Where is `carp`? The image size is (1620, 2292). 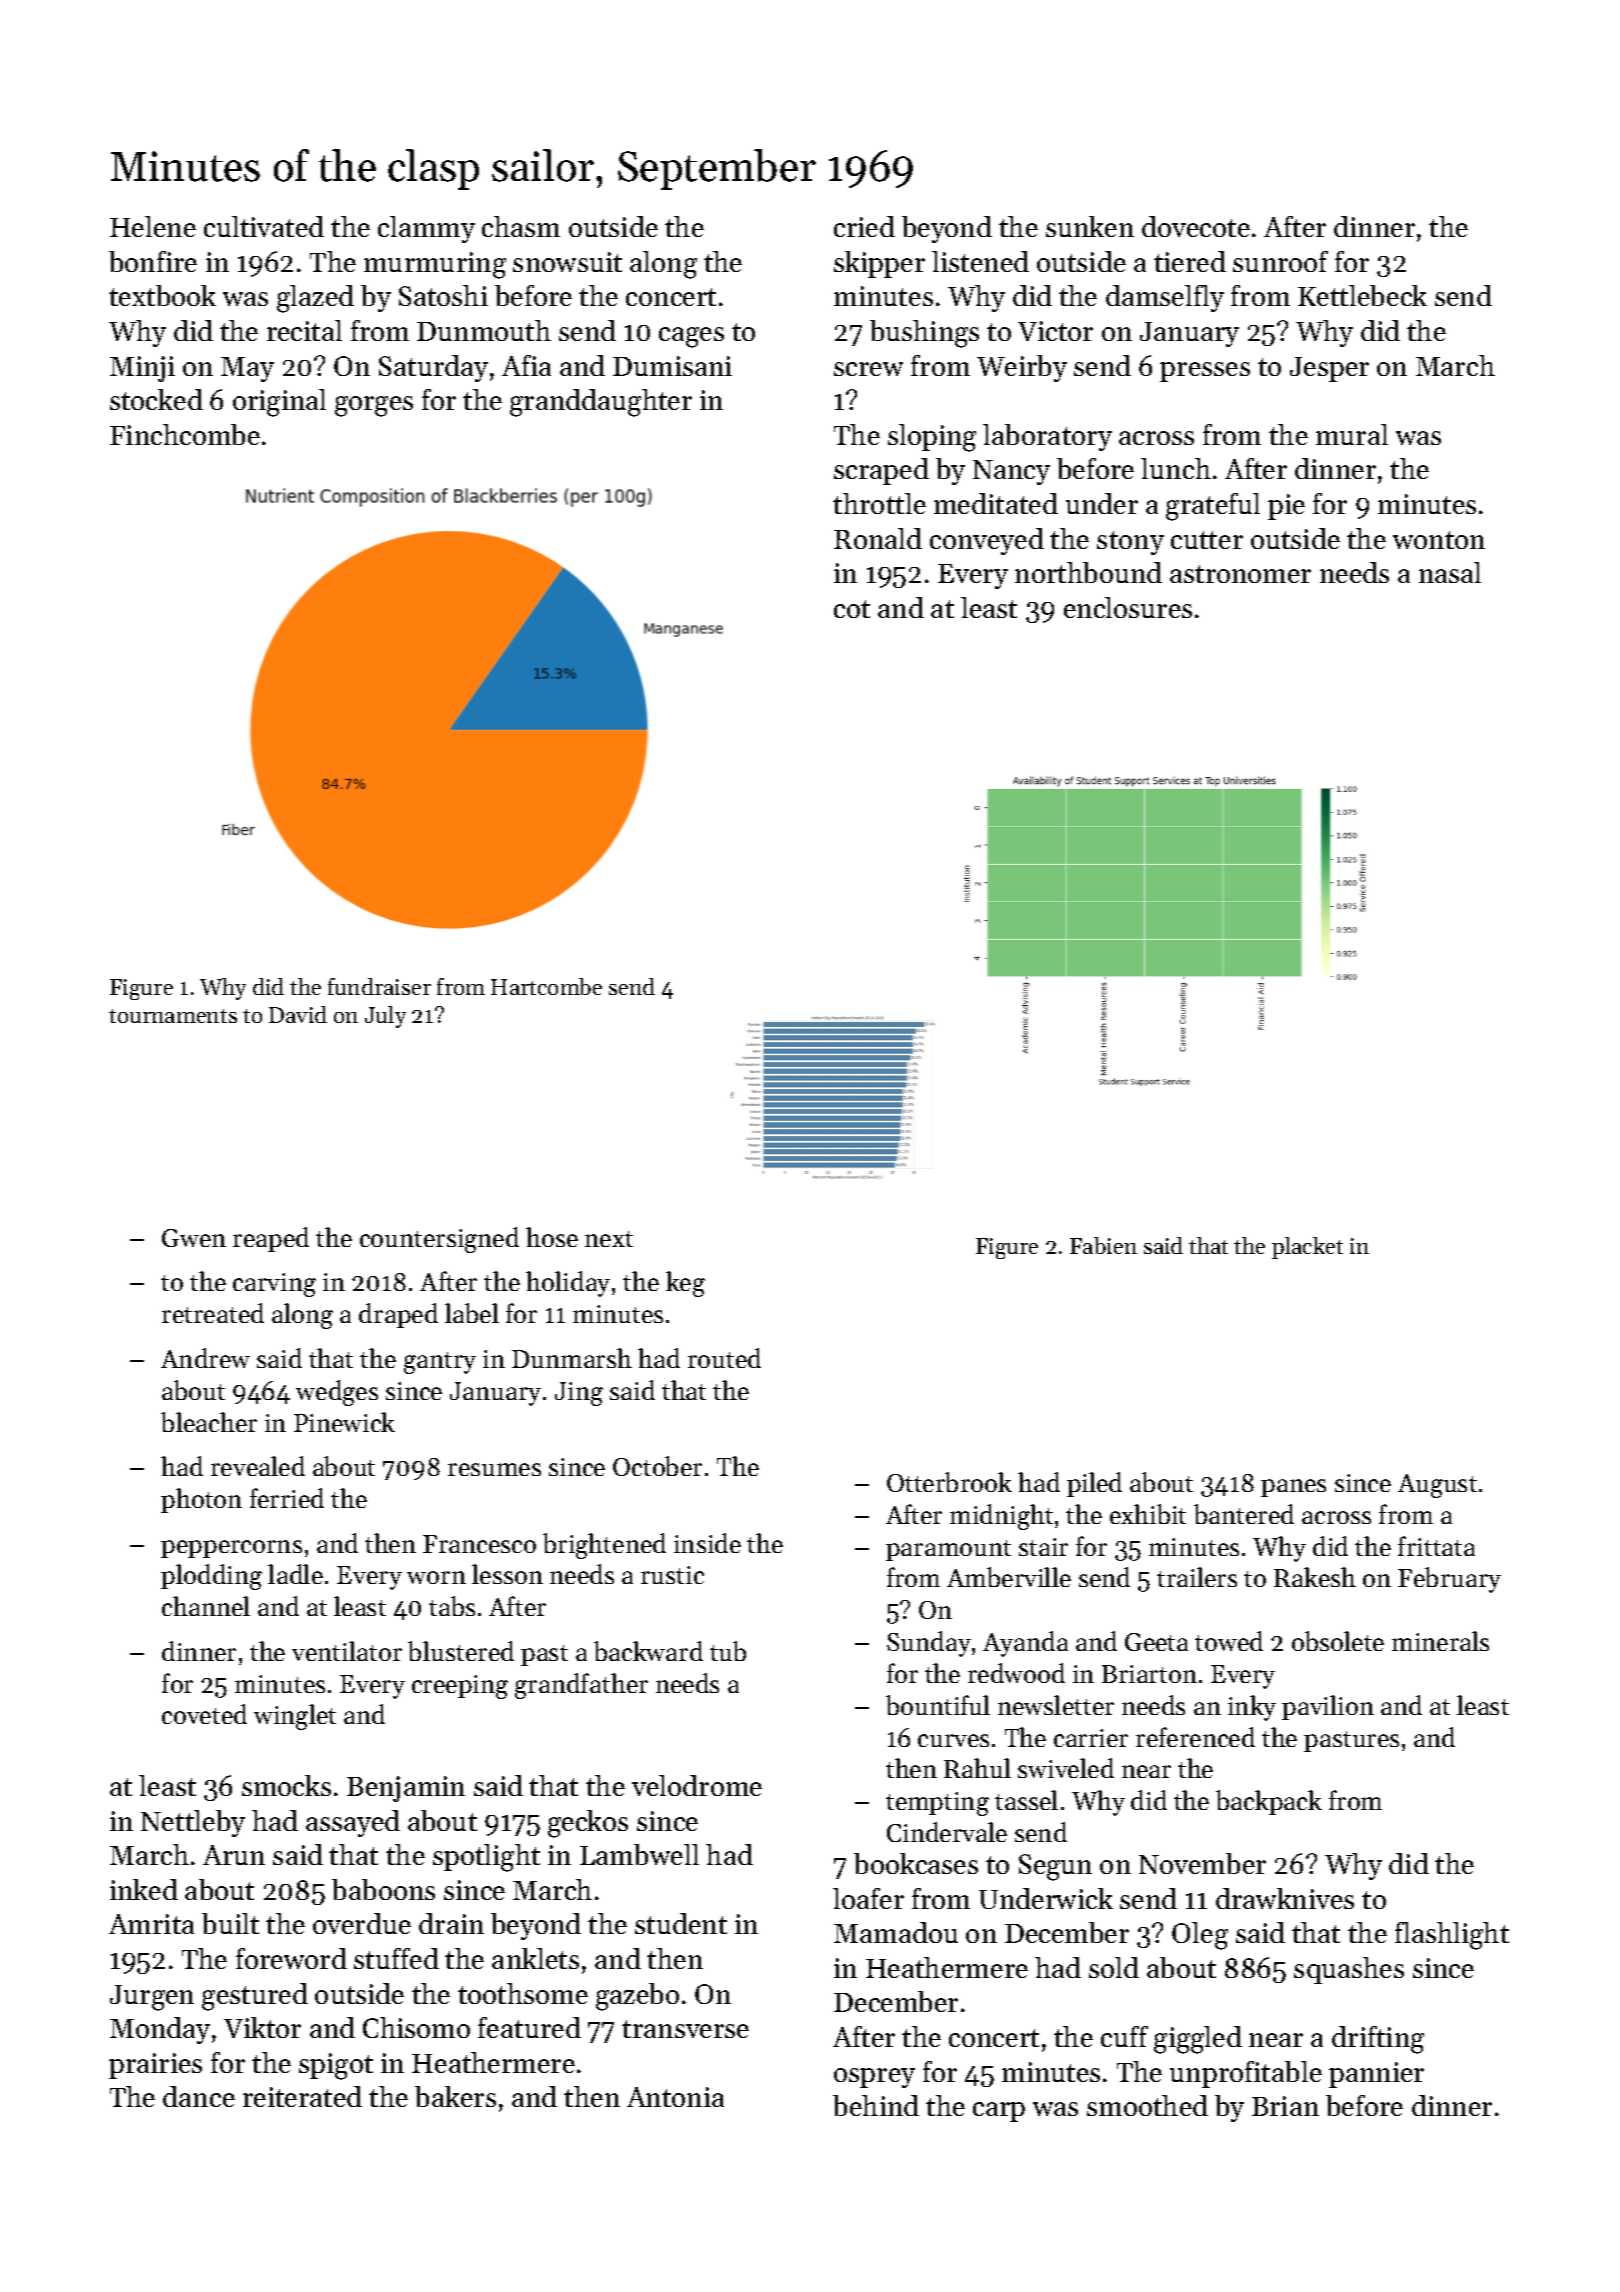
carp is located at coordinates (999, 2112).
